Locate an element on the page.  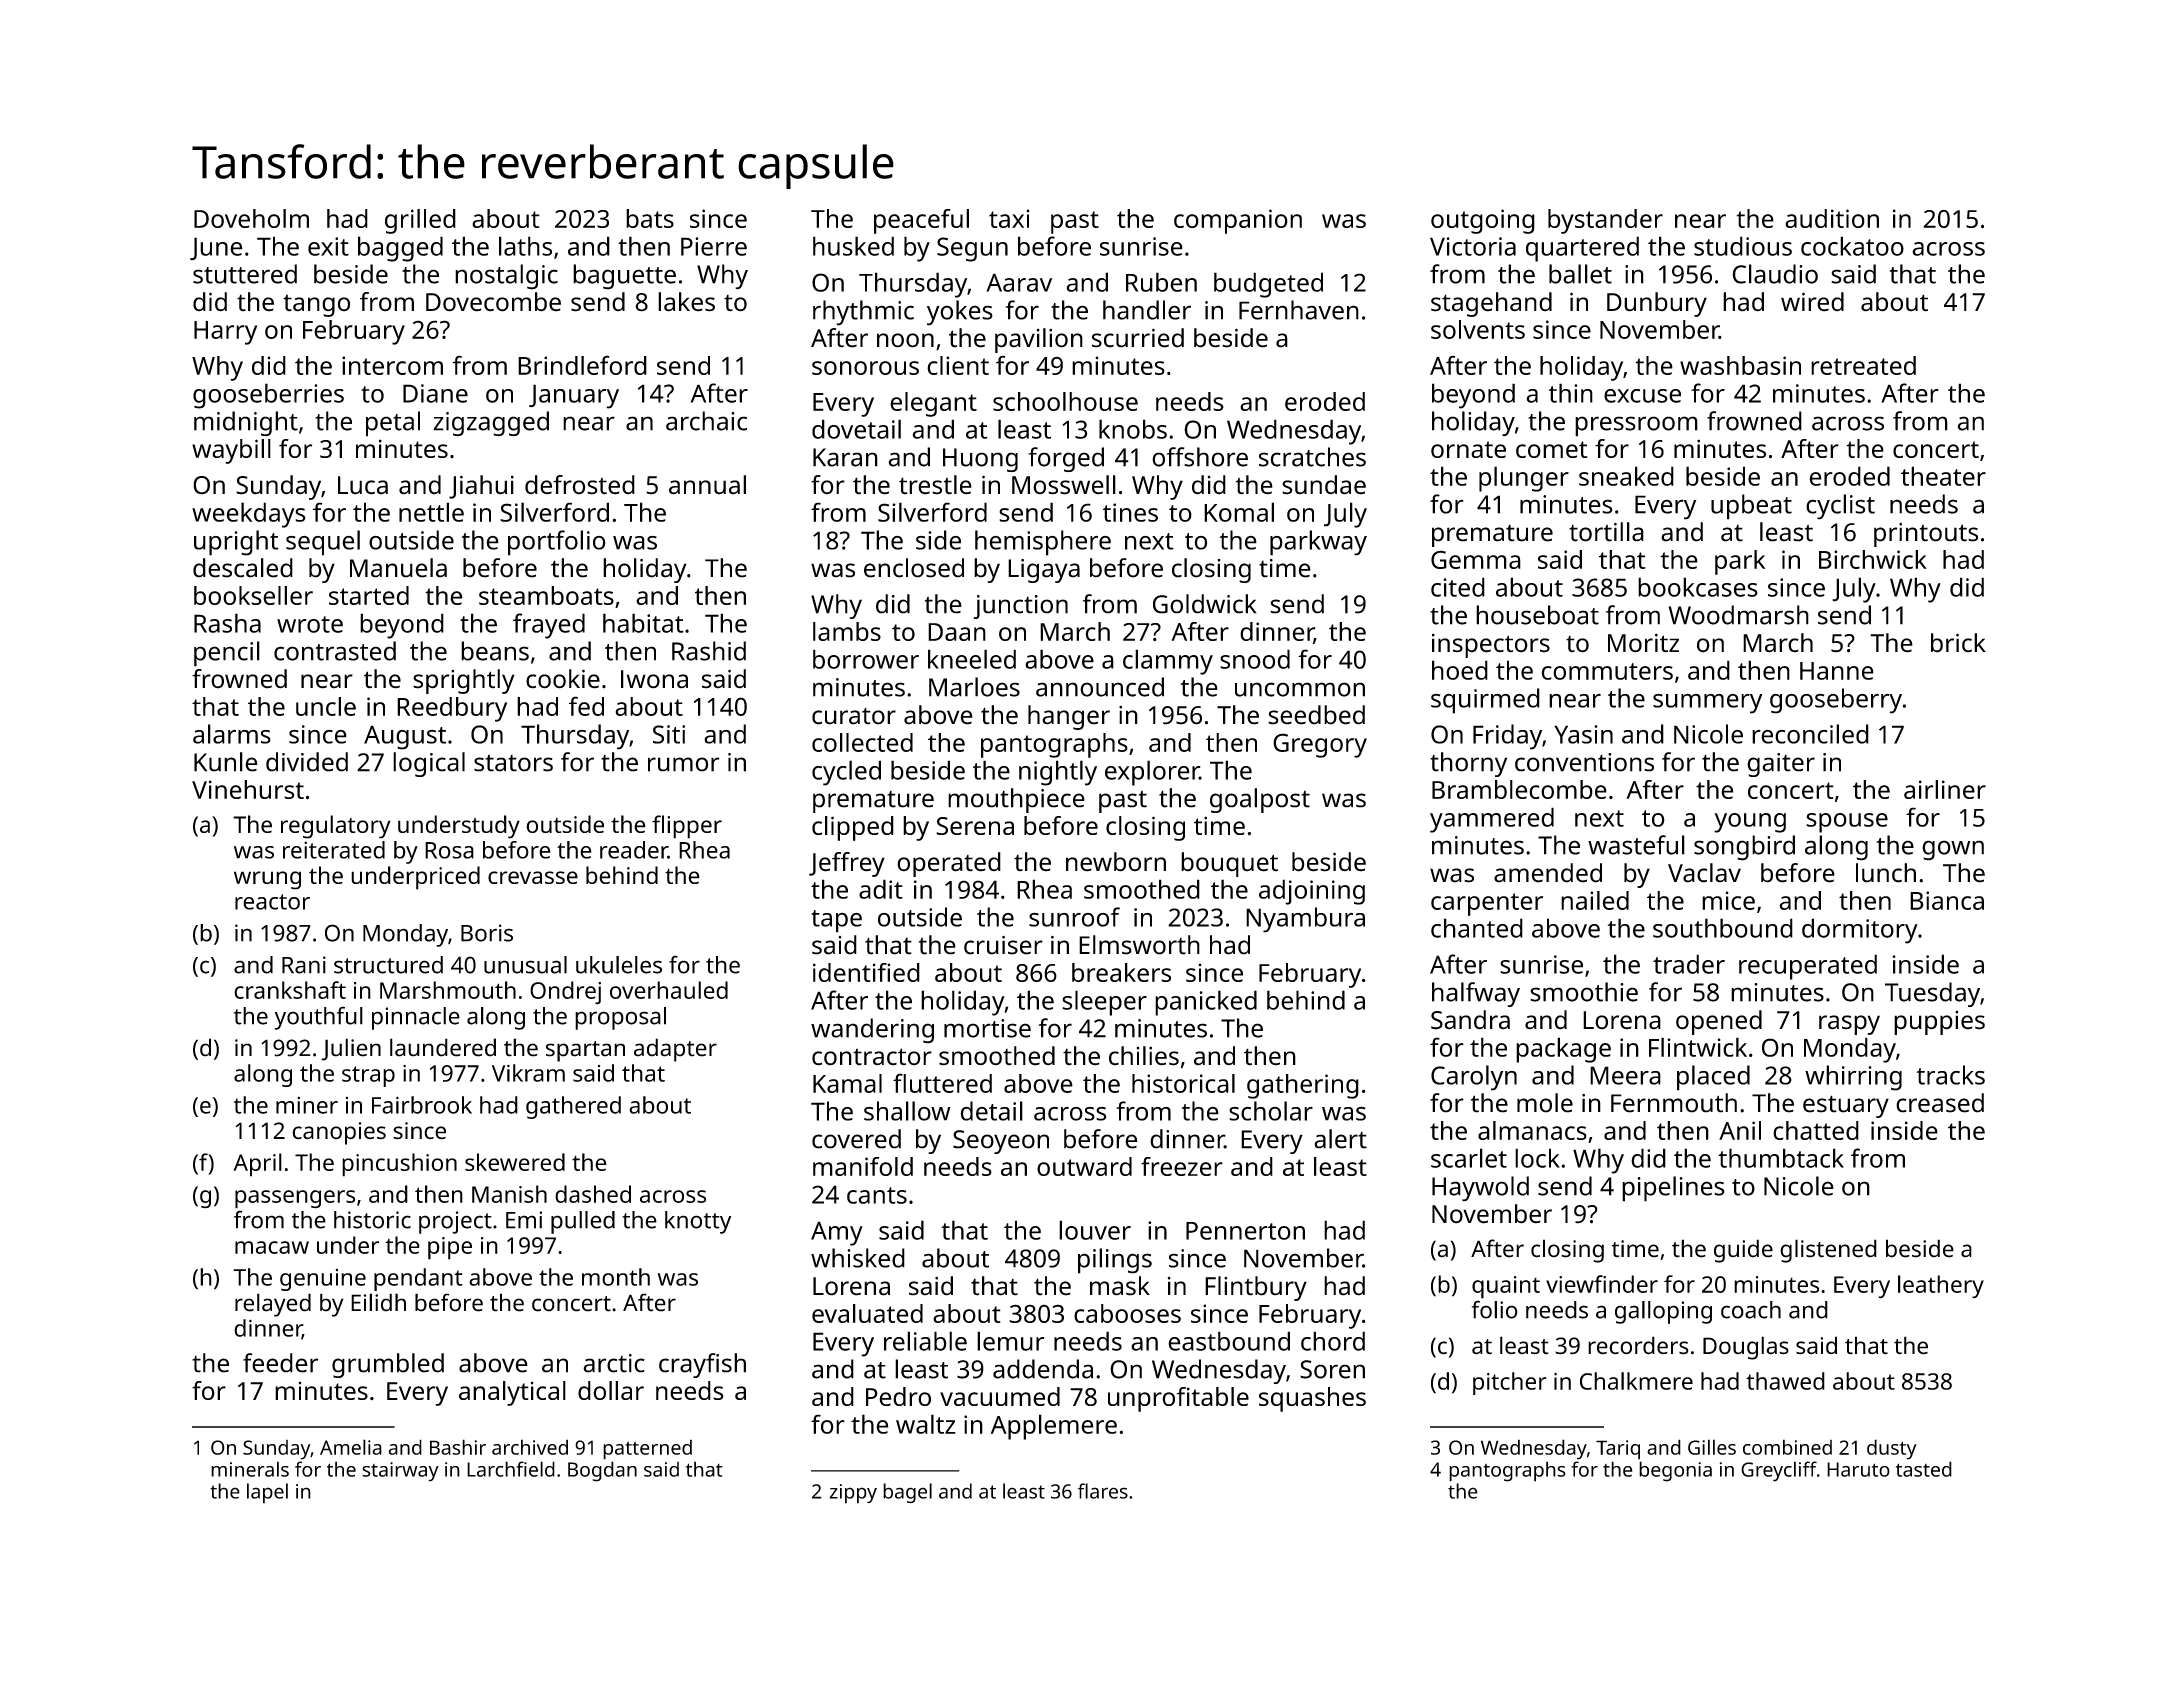
Boris is located at coordinates (487, 933).
